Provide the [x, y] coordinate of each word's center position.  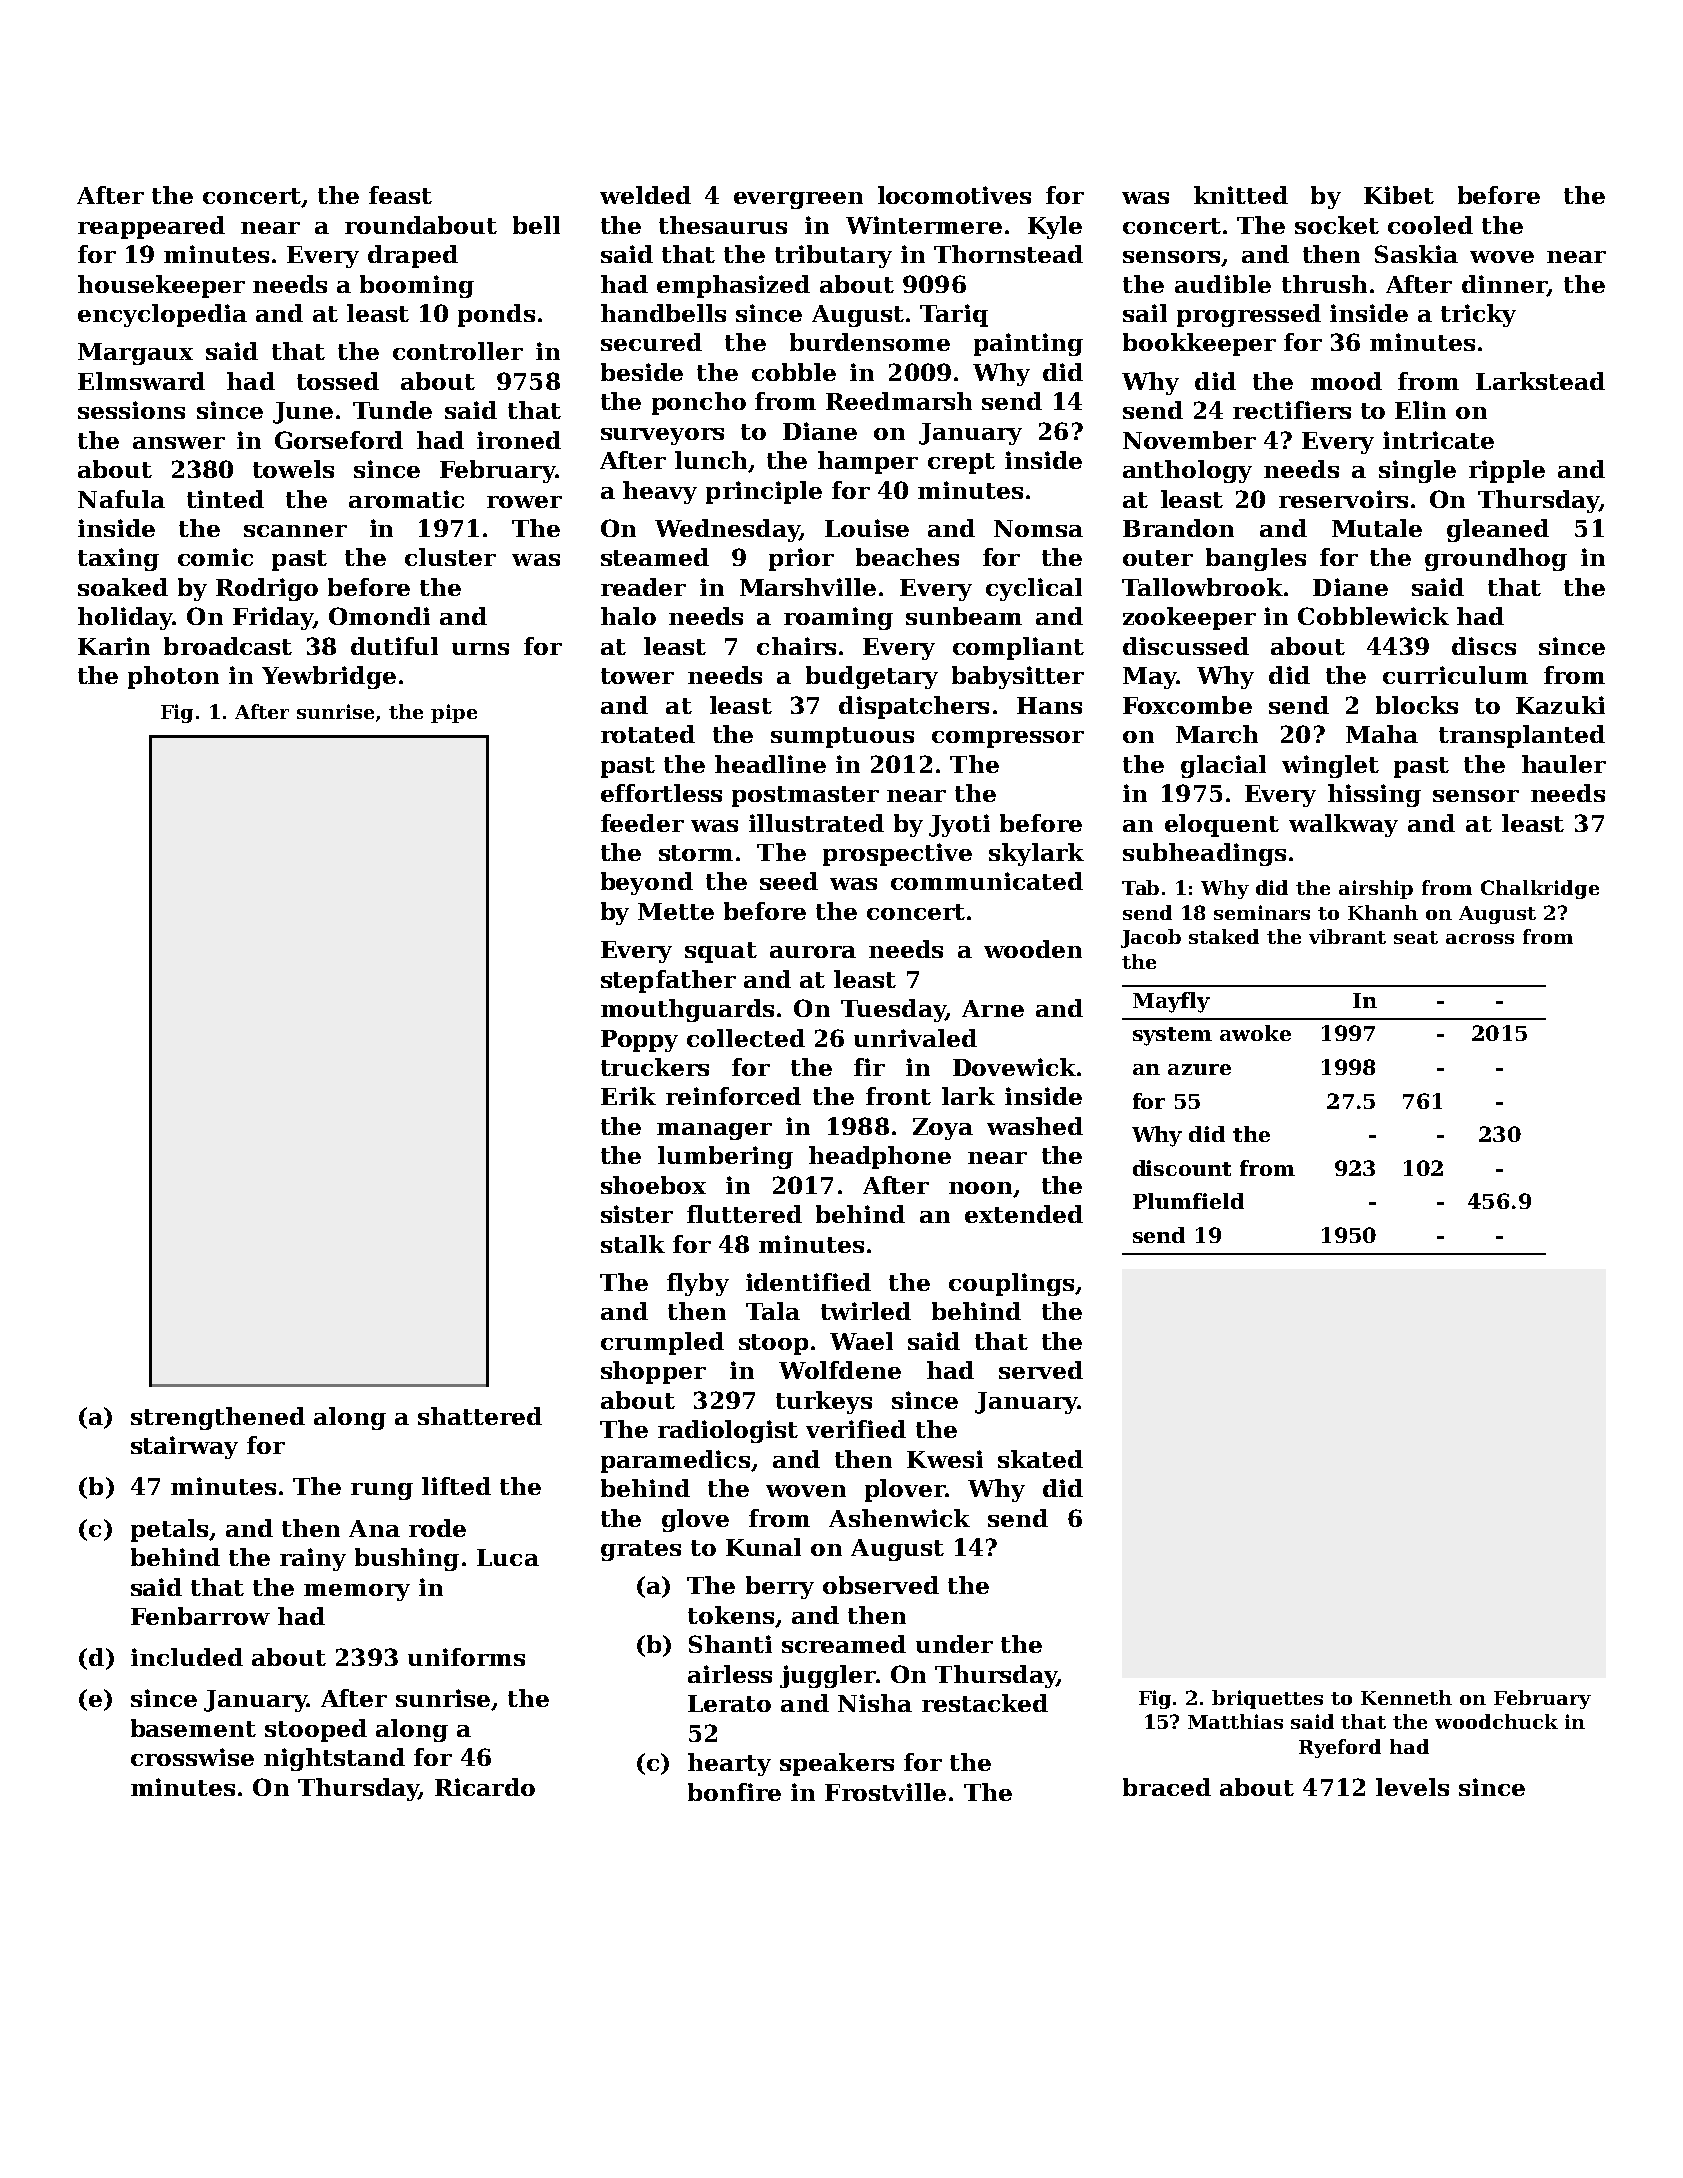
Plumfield [1188, 1201]
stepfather [668, 981]
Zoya [943, 1129]
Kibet [1399, 195]
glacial [1223, 766]
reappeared [151, 227]
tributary [833, 256]
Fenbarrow [200, 1616]
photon [173, 677]
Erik [628, 1096]
